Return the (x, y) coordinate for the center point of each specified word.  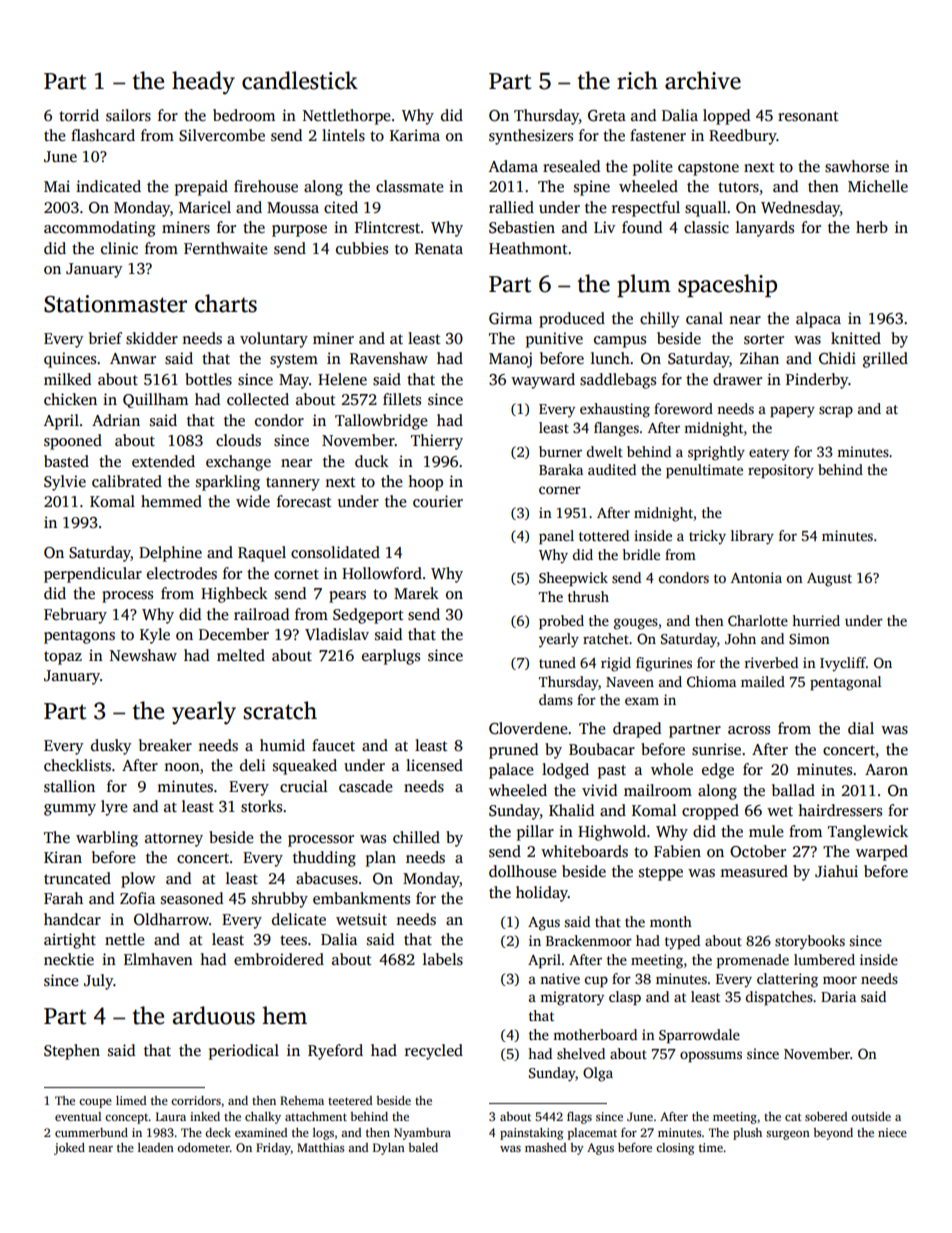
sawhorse (857, 166)
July (99, 982)
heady (203, 83)
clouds (238, 440)
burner (560, 451)
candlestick (300, 80)
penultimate (704, 471)
